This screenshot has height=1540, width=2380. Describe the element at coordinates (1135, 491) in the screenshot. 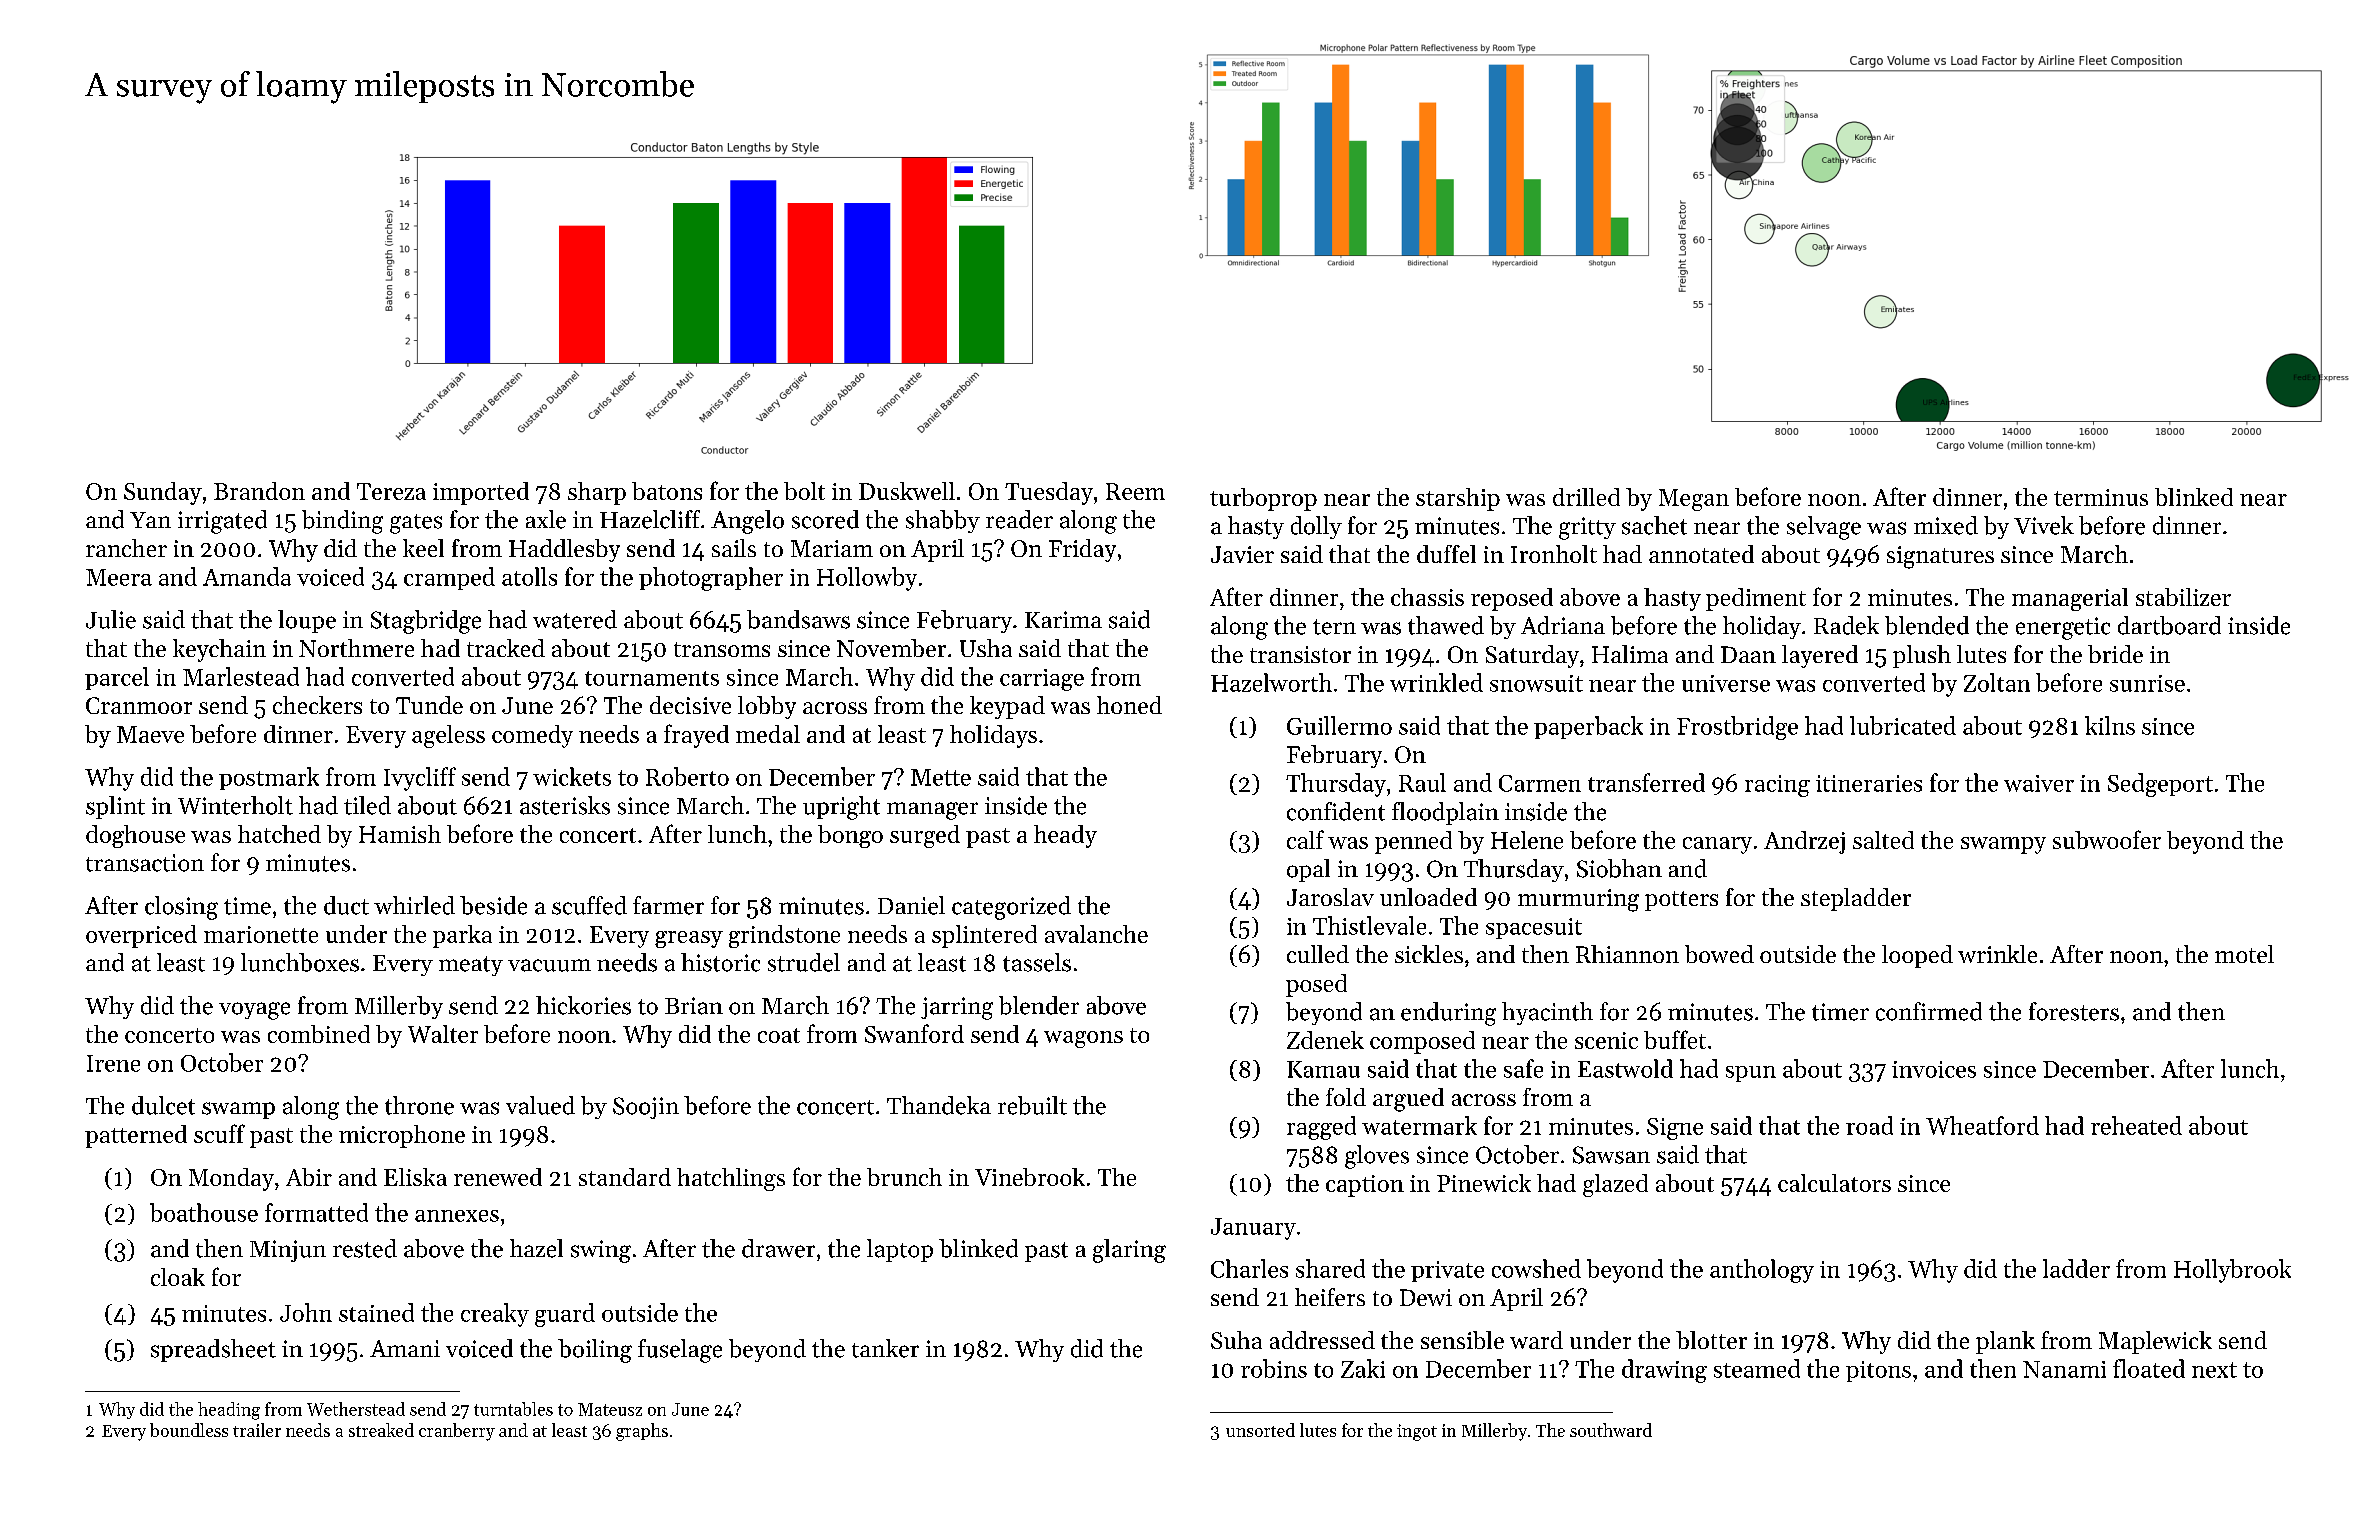

I see `Reem` at that location.
